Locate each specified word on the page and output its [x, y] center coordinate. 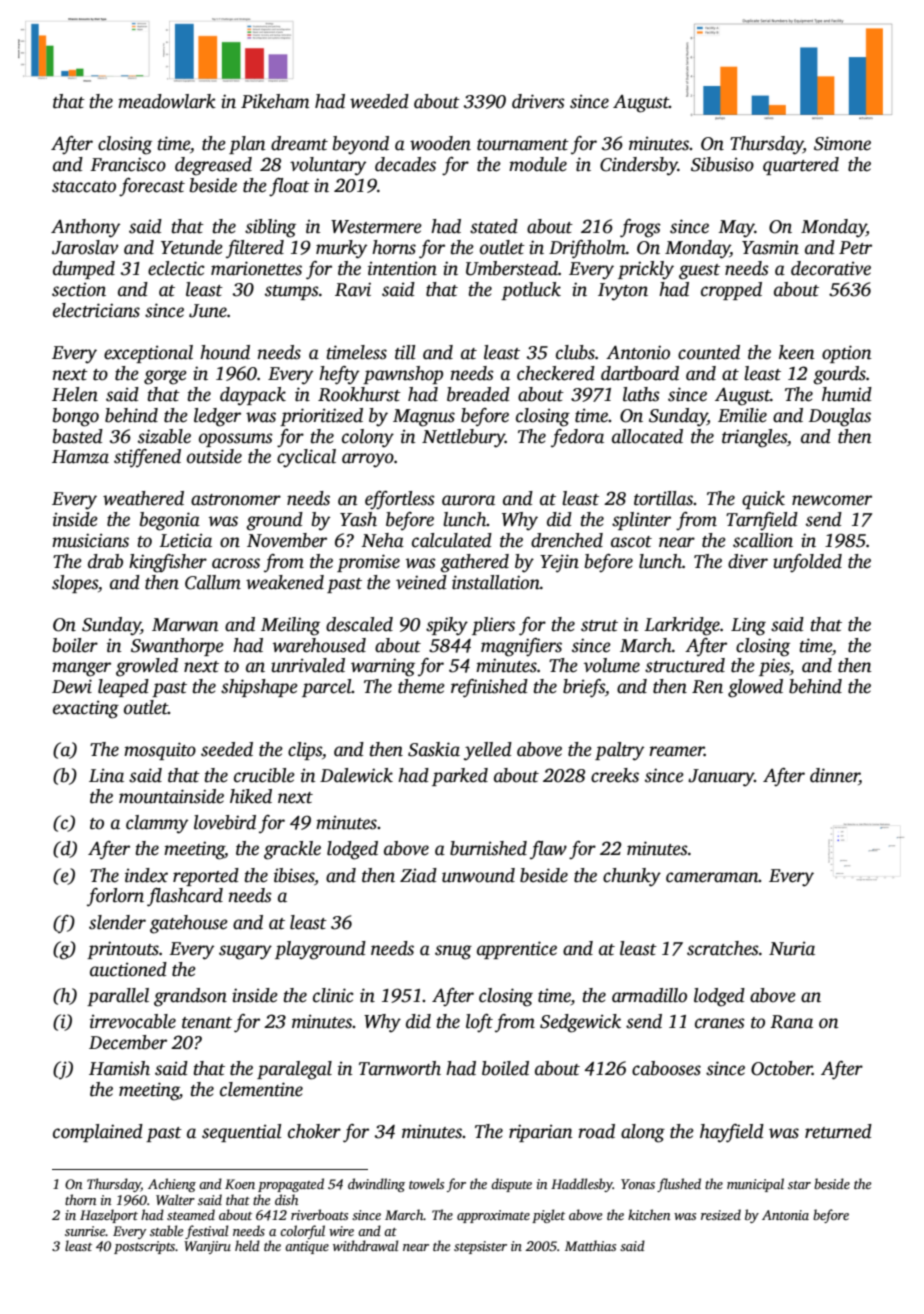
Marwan [185, 625]
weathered [143, 498]
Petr [855, 248]
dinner [834, 776]
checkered [556, 373]
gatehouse [189, 924]
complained [98, 1133]
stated [494, 226]
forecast [152, 187]
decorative [831, 268]
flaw [548, 850]
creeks [615, 775]
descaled [359, 624]
